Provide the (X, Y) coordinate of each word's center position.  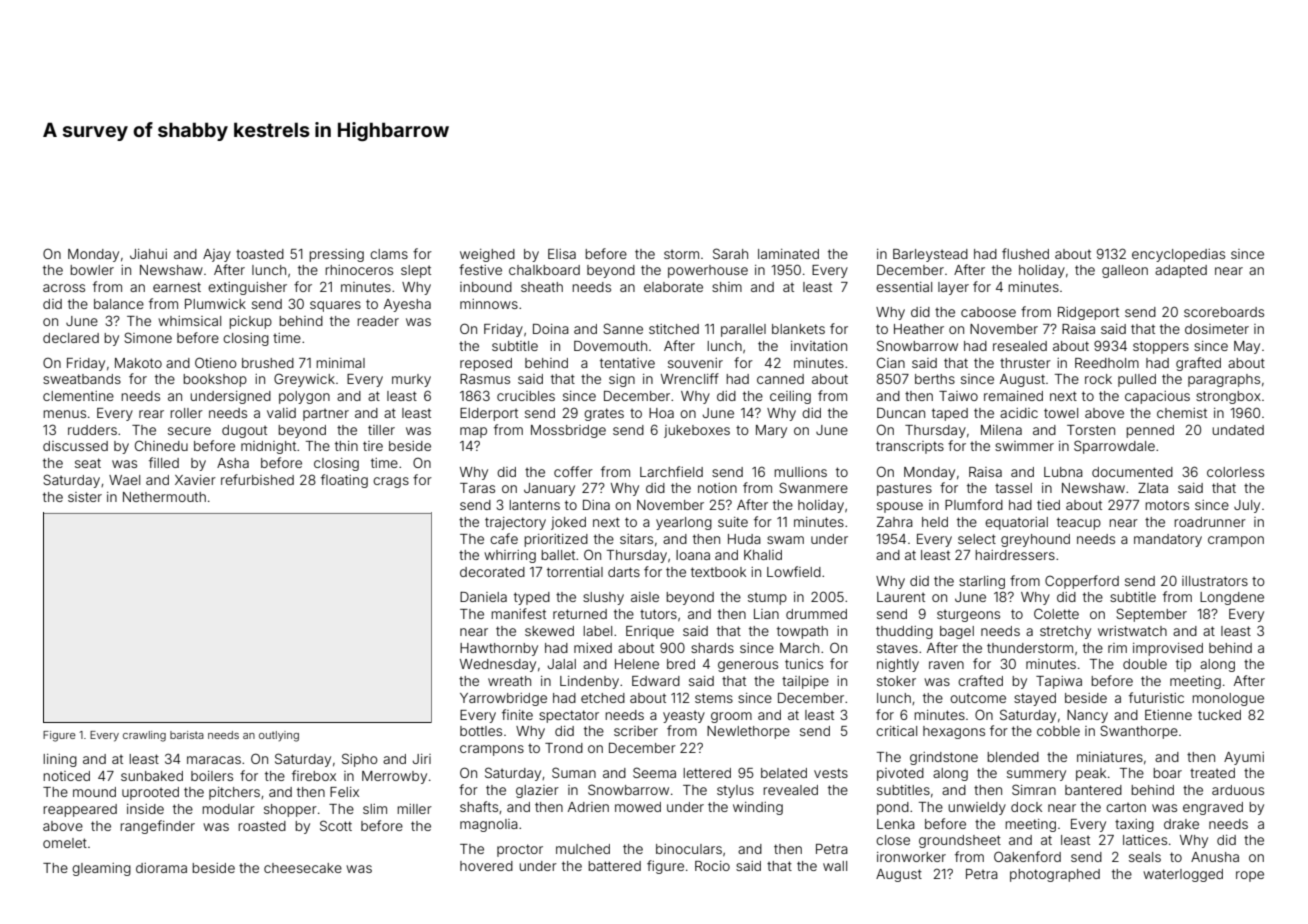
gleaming (101, 869)
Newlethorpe (748, 732)
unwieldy (977, 808)
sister (85, 497)
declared (71, 338)
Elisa (562, 254)
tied (1048, 505)
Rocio (712, 866)
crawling (144, 736)
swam (785, 540)
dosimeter (1217, 329)
